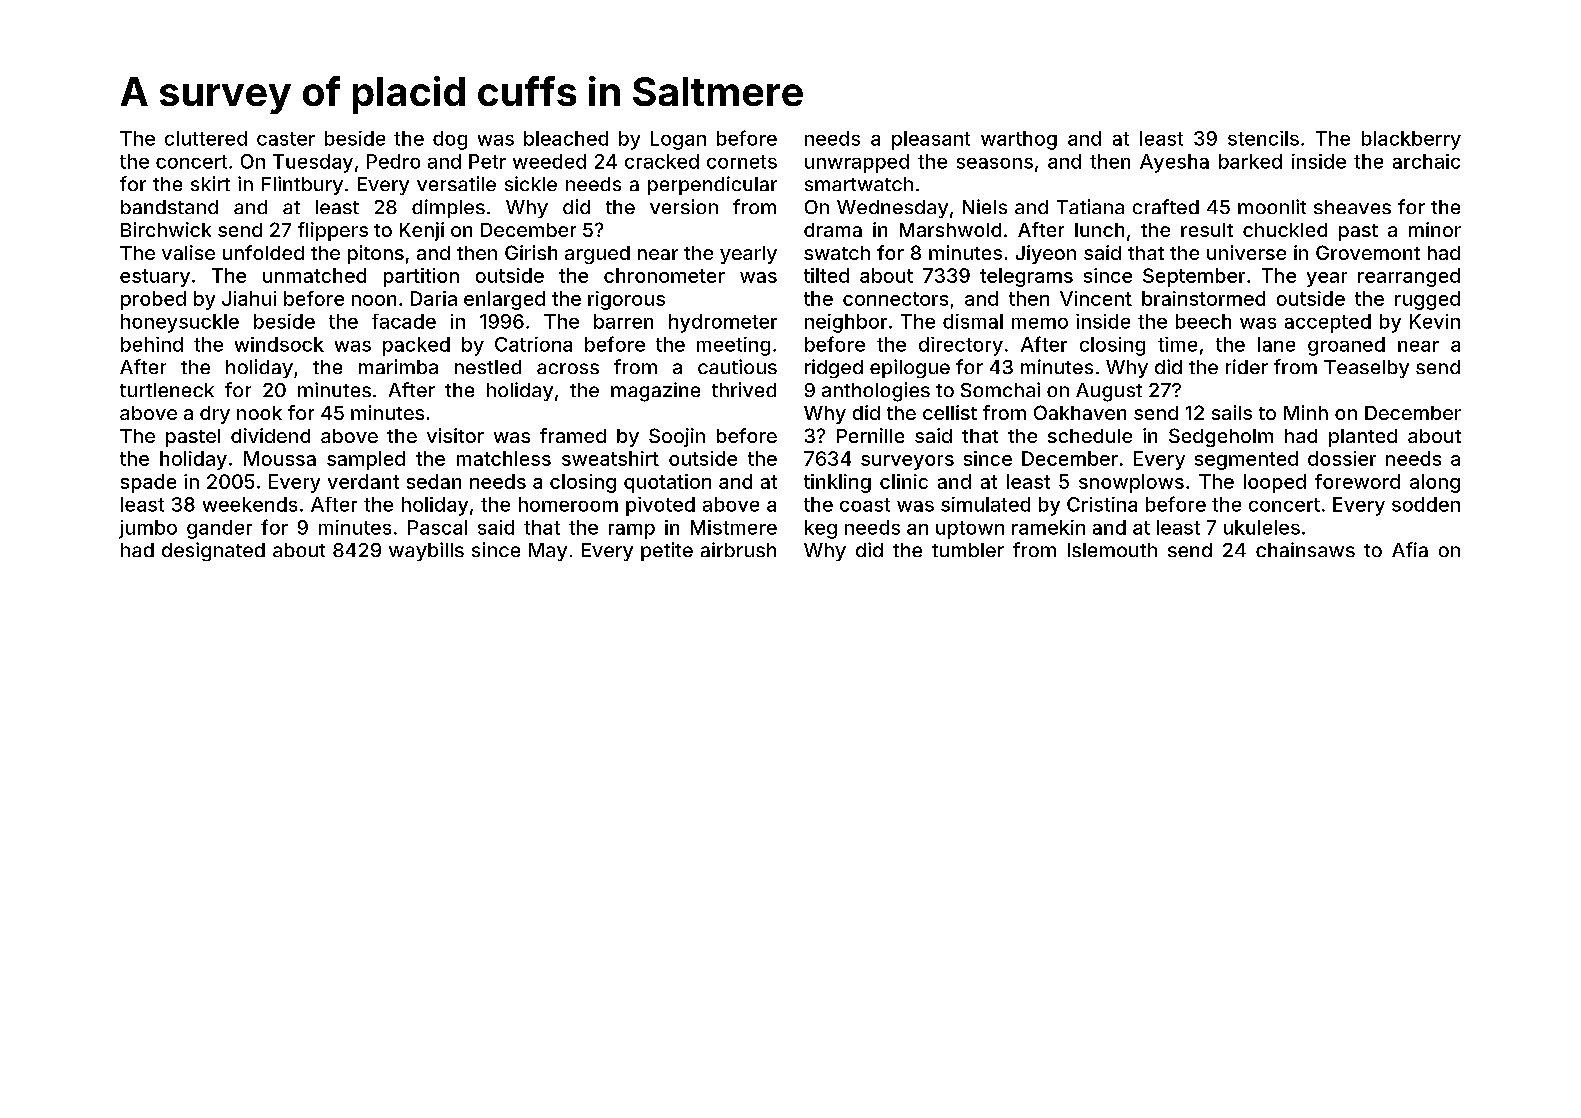 This document has width=1581, height=1118. Describe the element at coordinates (712, 185) in the document. I see `perpendicular` at that location.
